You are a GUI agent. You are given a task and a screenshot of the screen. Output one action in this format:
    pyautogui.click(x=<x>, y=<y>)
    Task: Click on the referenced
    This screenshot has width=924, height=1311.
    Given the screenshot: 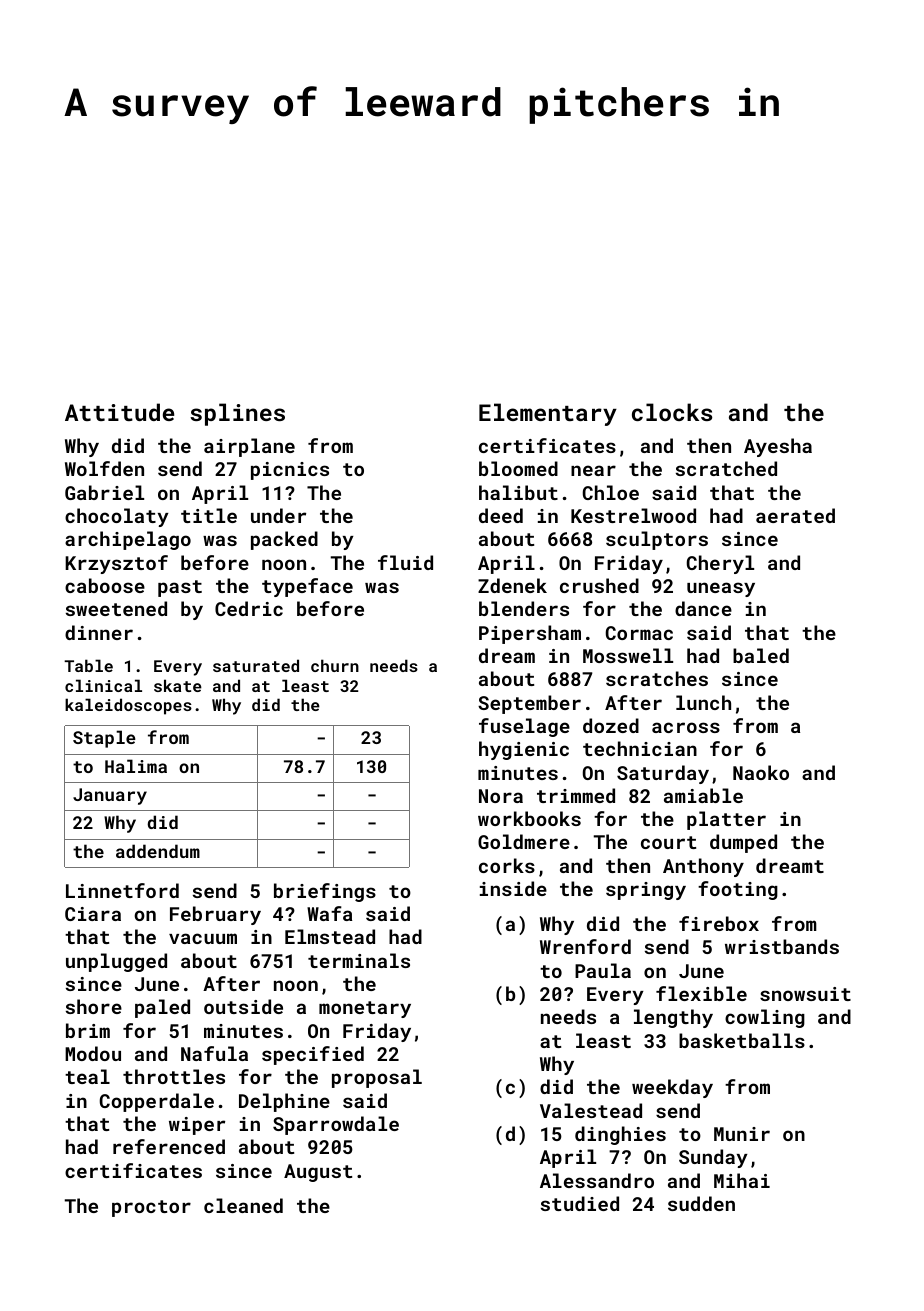 What is the action you would take?
    pyautogui.click(x=169, y=1146)
